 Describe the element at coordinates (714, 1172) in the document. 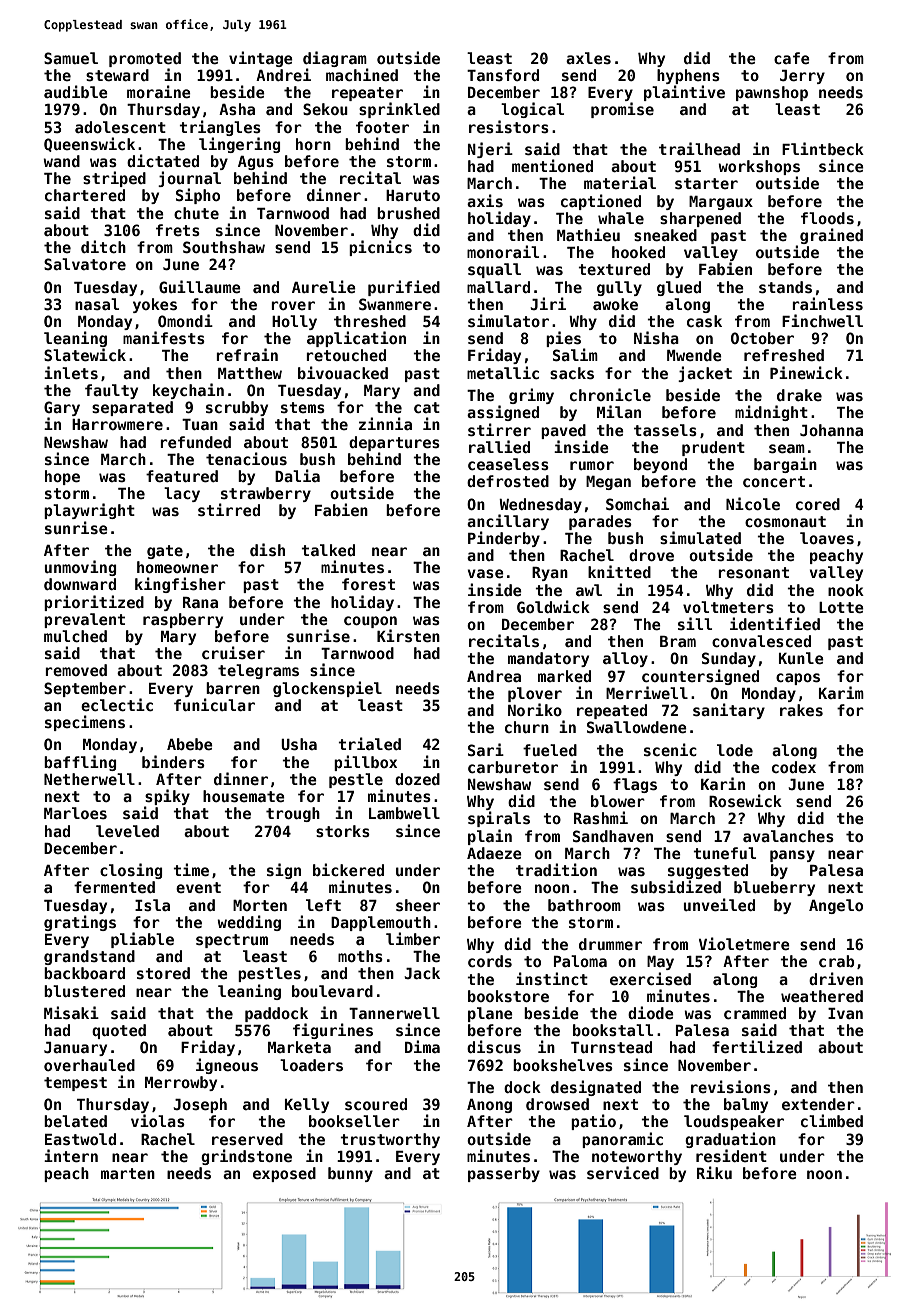

I see `Riku` at that location.
